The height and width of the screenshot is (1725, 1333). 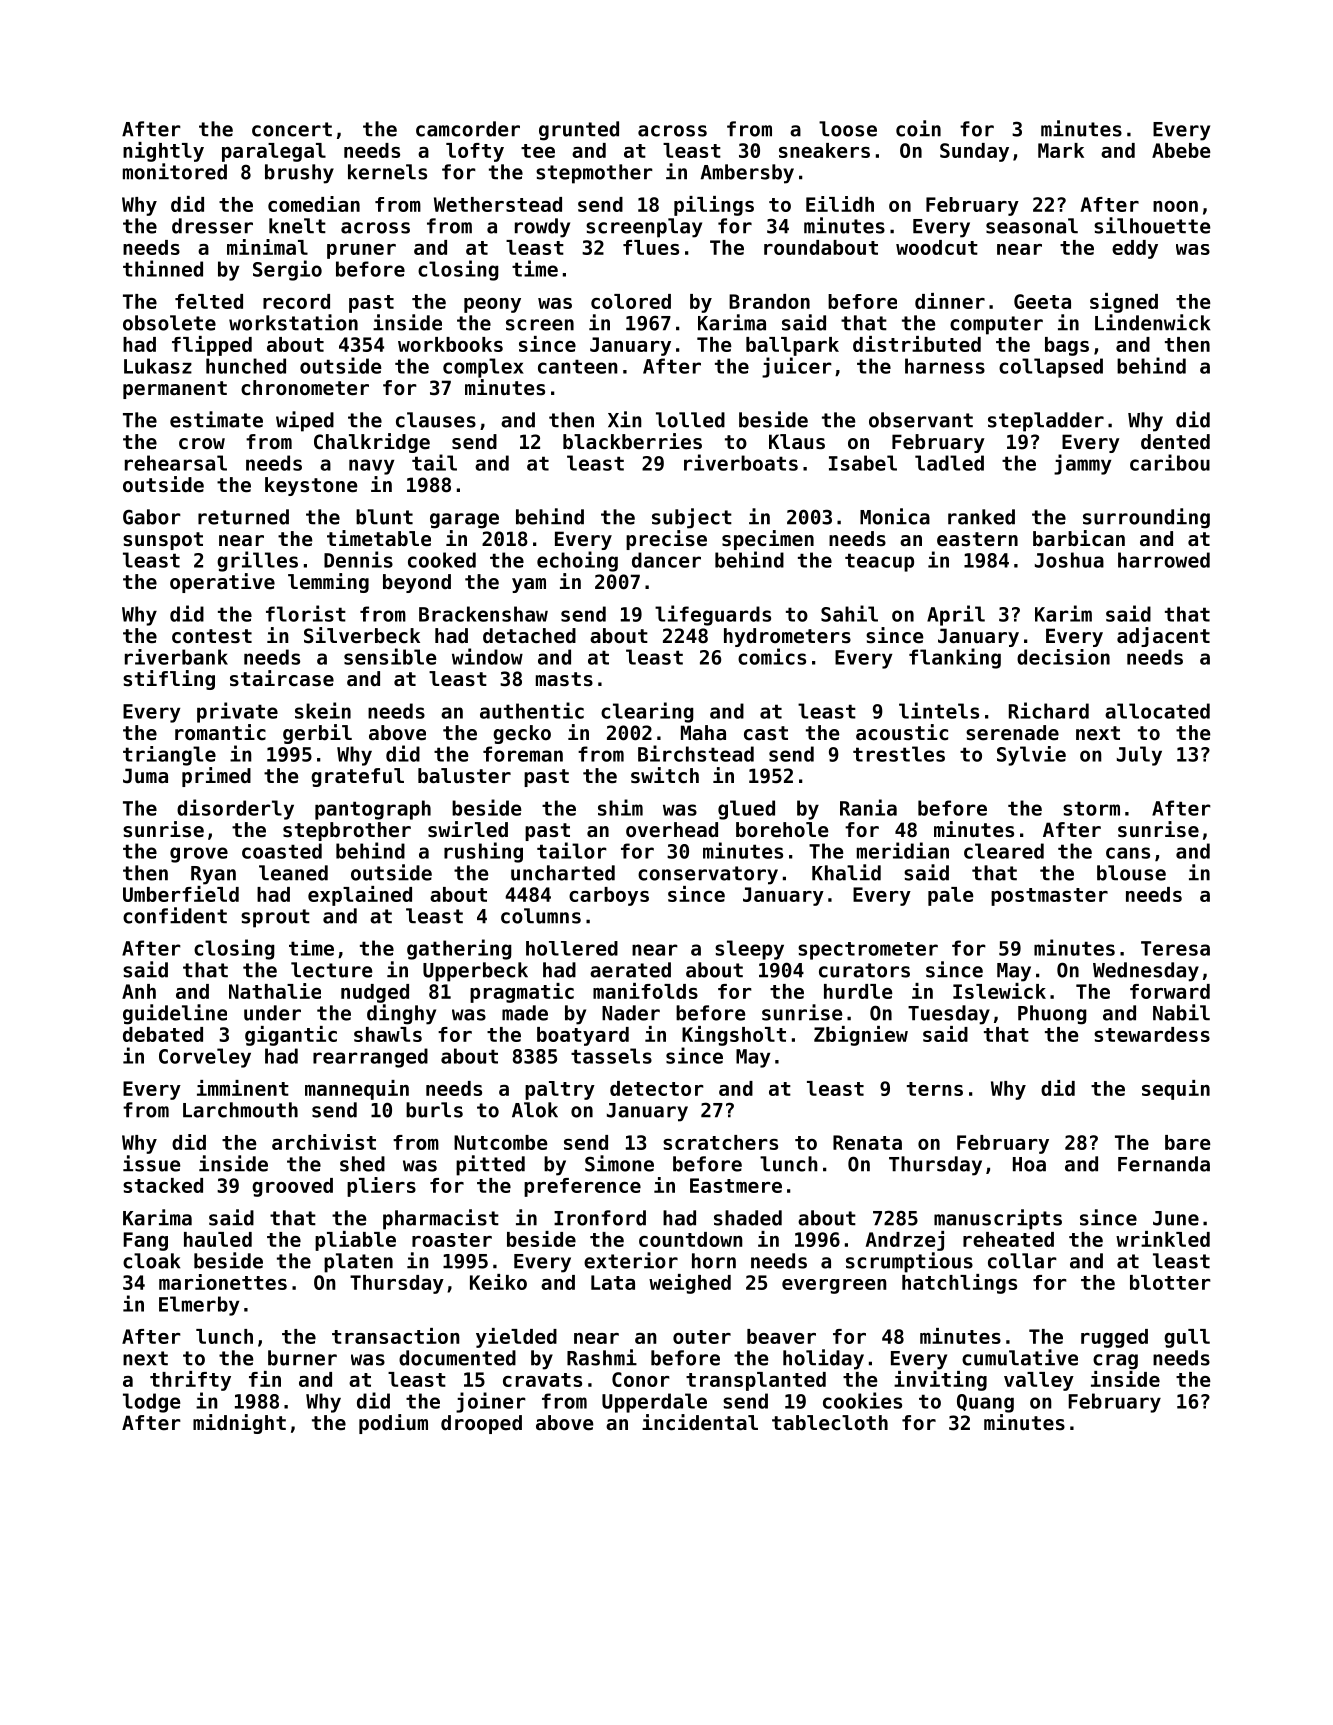 What do you see at coordinates (1163, 637) in the screenshot?
I see `adjacent` at bounding box center [1163, 637].
